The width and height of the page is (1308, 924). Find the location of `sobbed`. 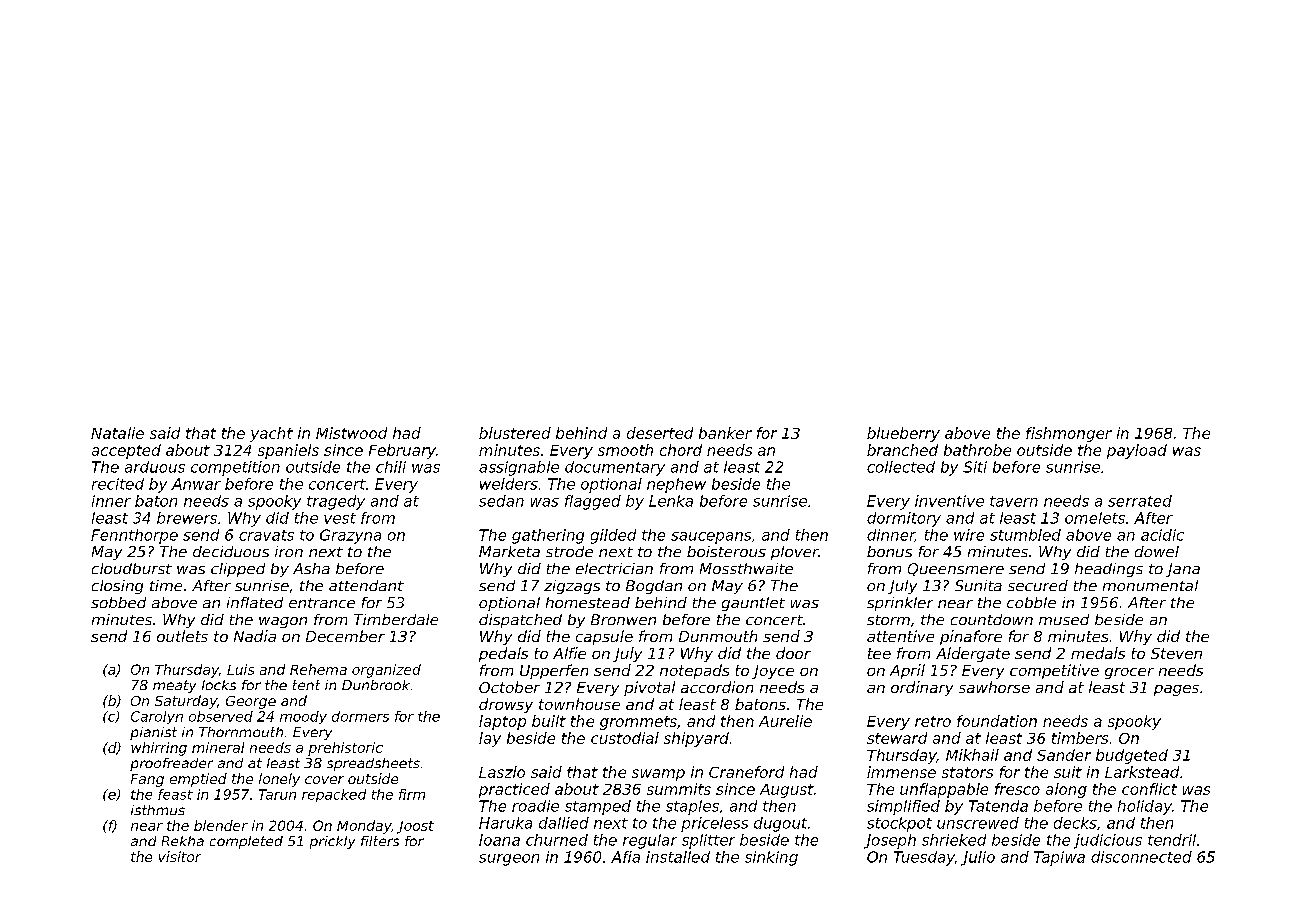

sobbed is located at coordinates (118, 602).
